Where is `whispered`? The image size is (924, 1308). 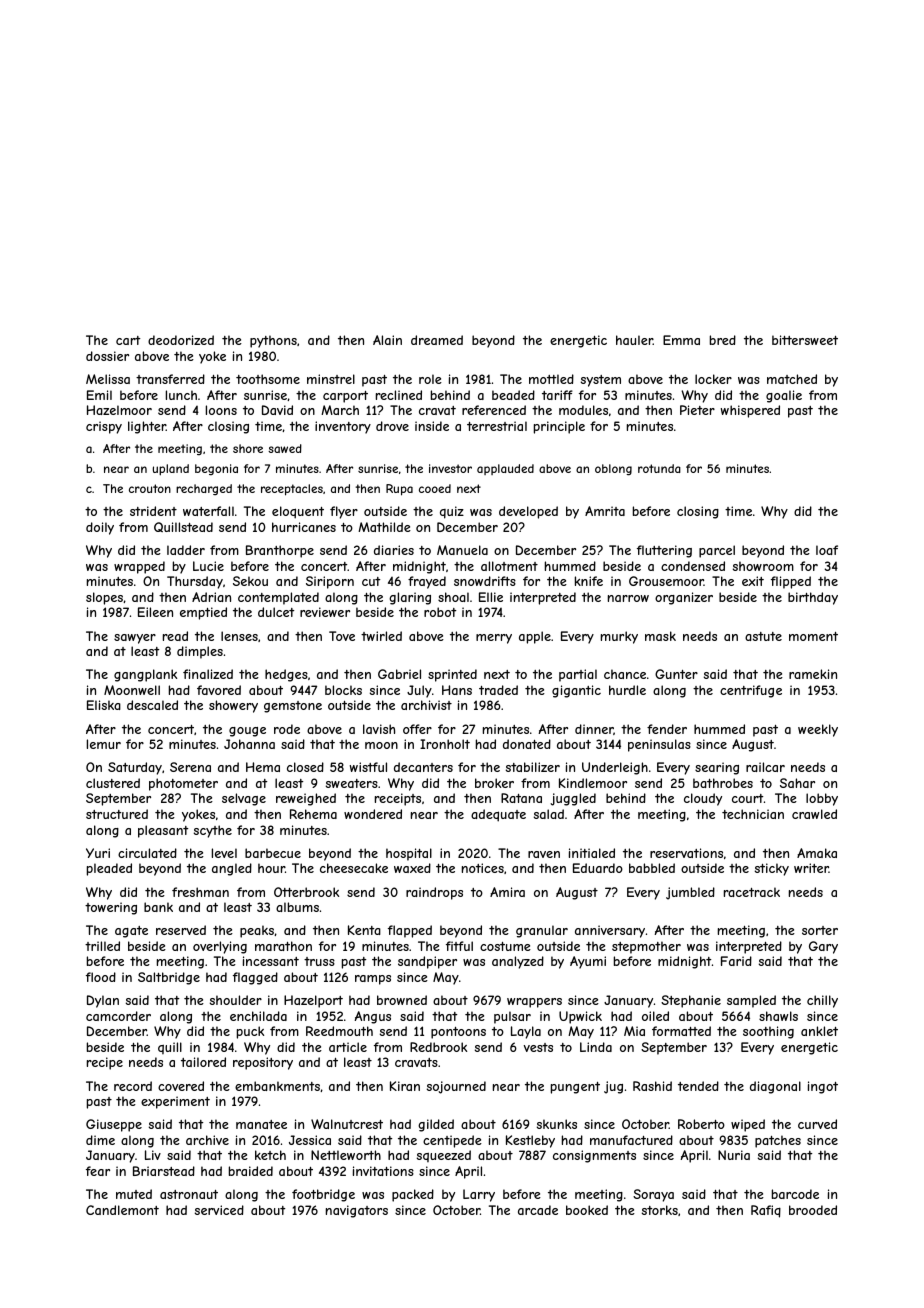 whispered is located at coordinates (750, 411).
